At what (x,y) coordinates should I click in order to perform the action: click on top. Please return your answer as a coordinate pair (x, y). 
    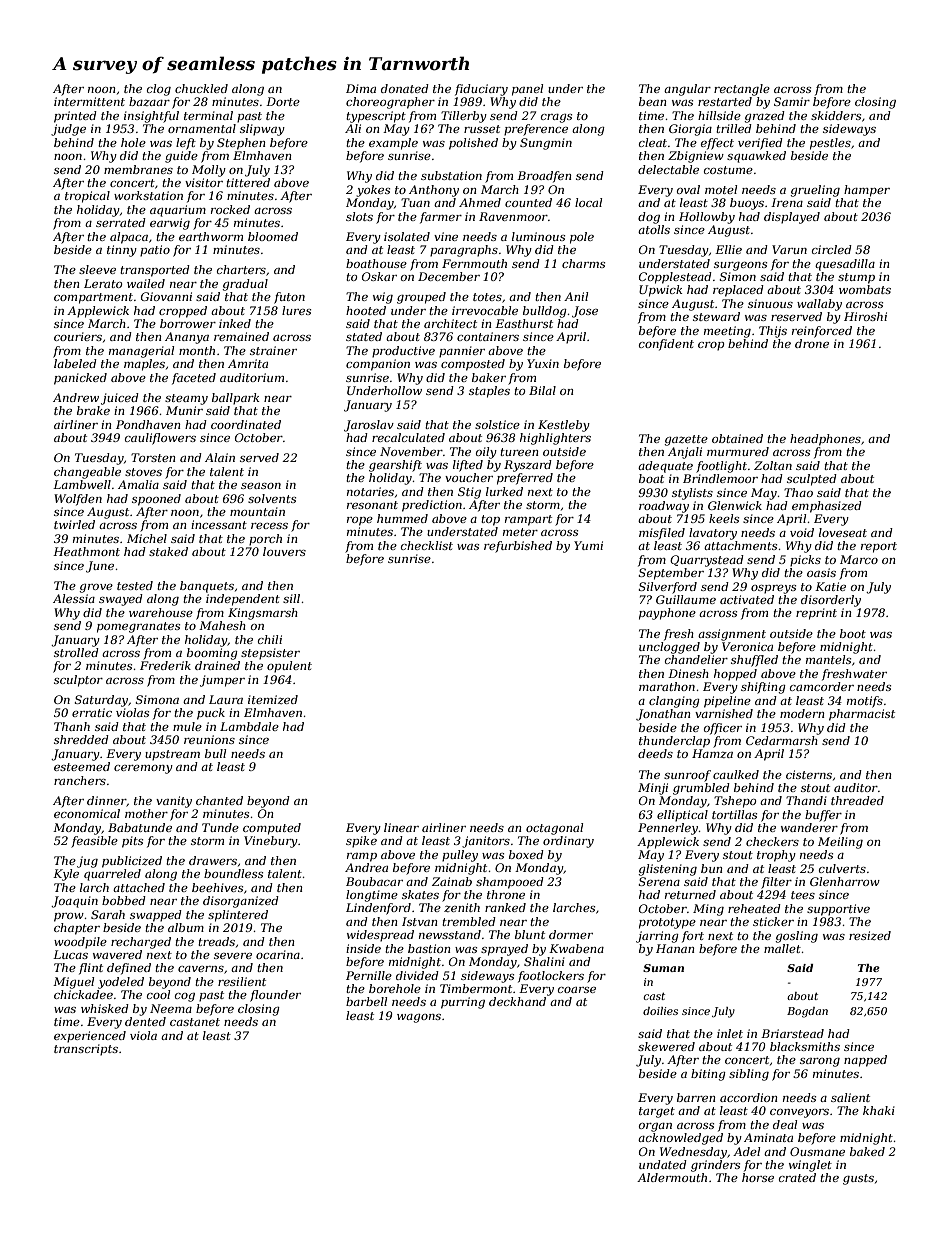
    Looking at the image, I should click on (490, 520).
